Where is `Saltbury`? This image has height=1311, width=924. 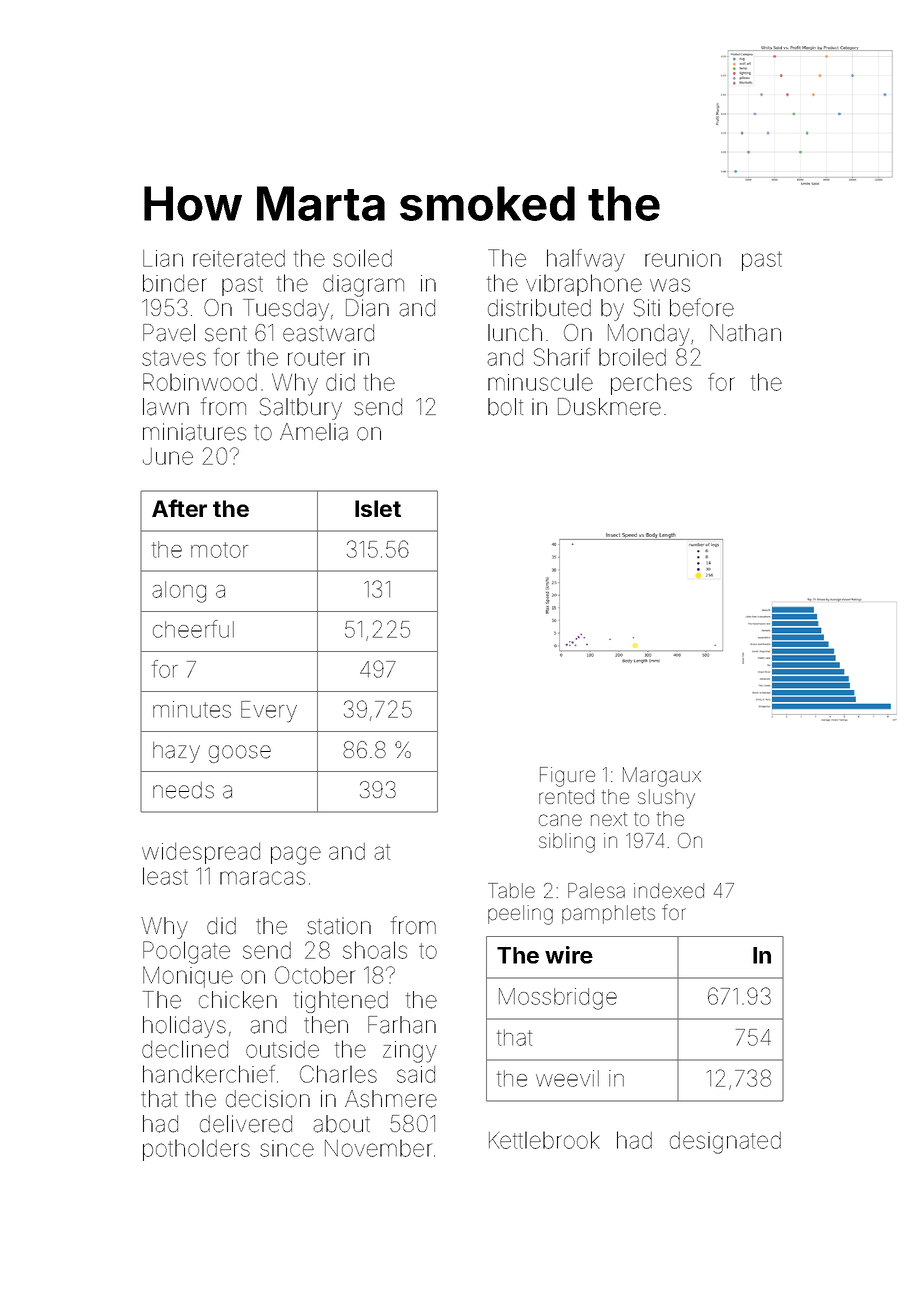 Saltbury is located at coordinates (301, 409).
